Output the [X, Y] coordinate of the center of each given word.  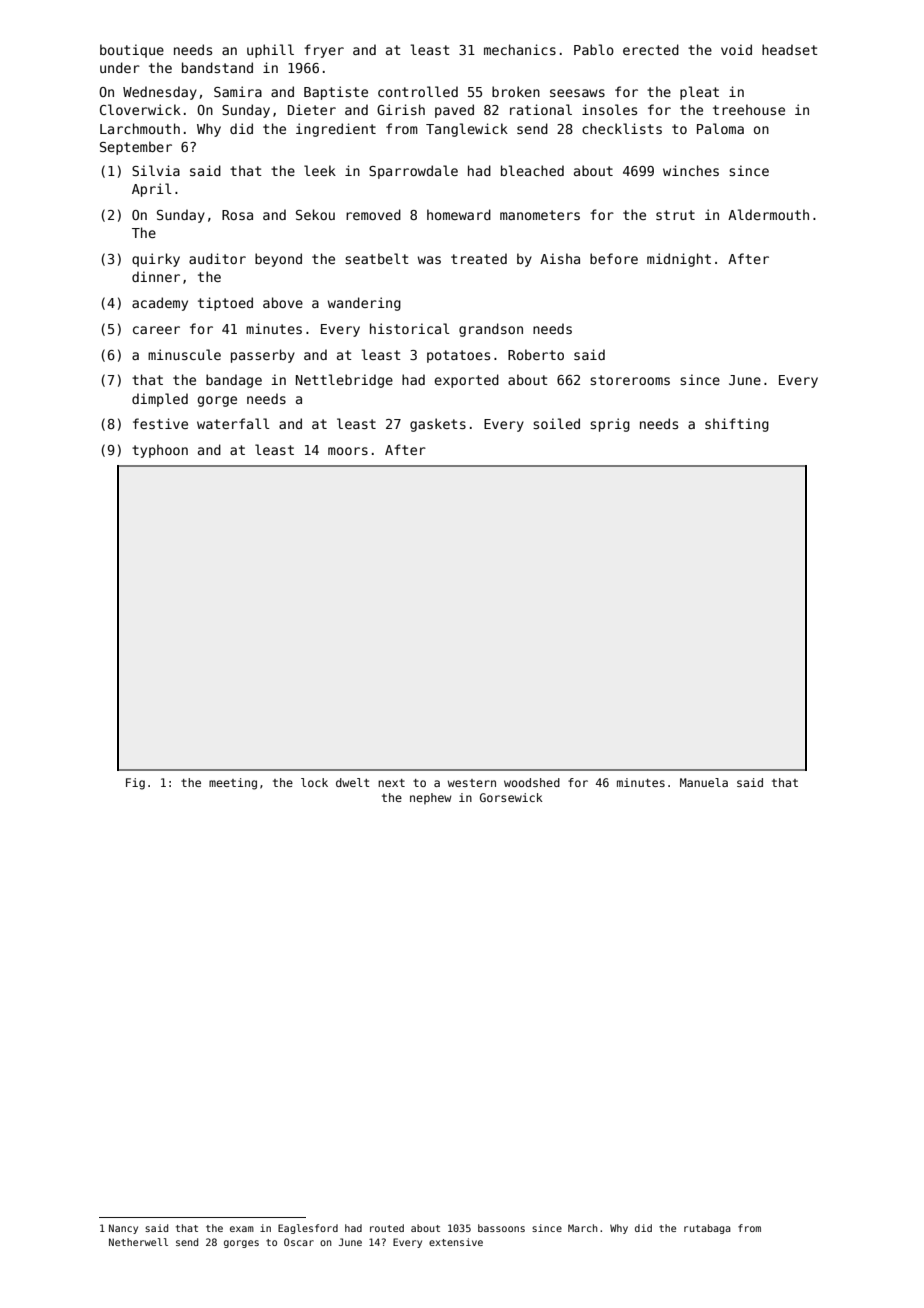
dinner [156, 276]
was [429, 260]
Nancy [123, 1229]
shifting [737, 425]
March [583, 1228]
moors [348, 451]
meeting [233, 784]
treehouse [749, 109]
